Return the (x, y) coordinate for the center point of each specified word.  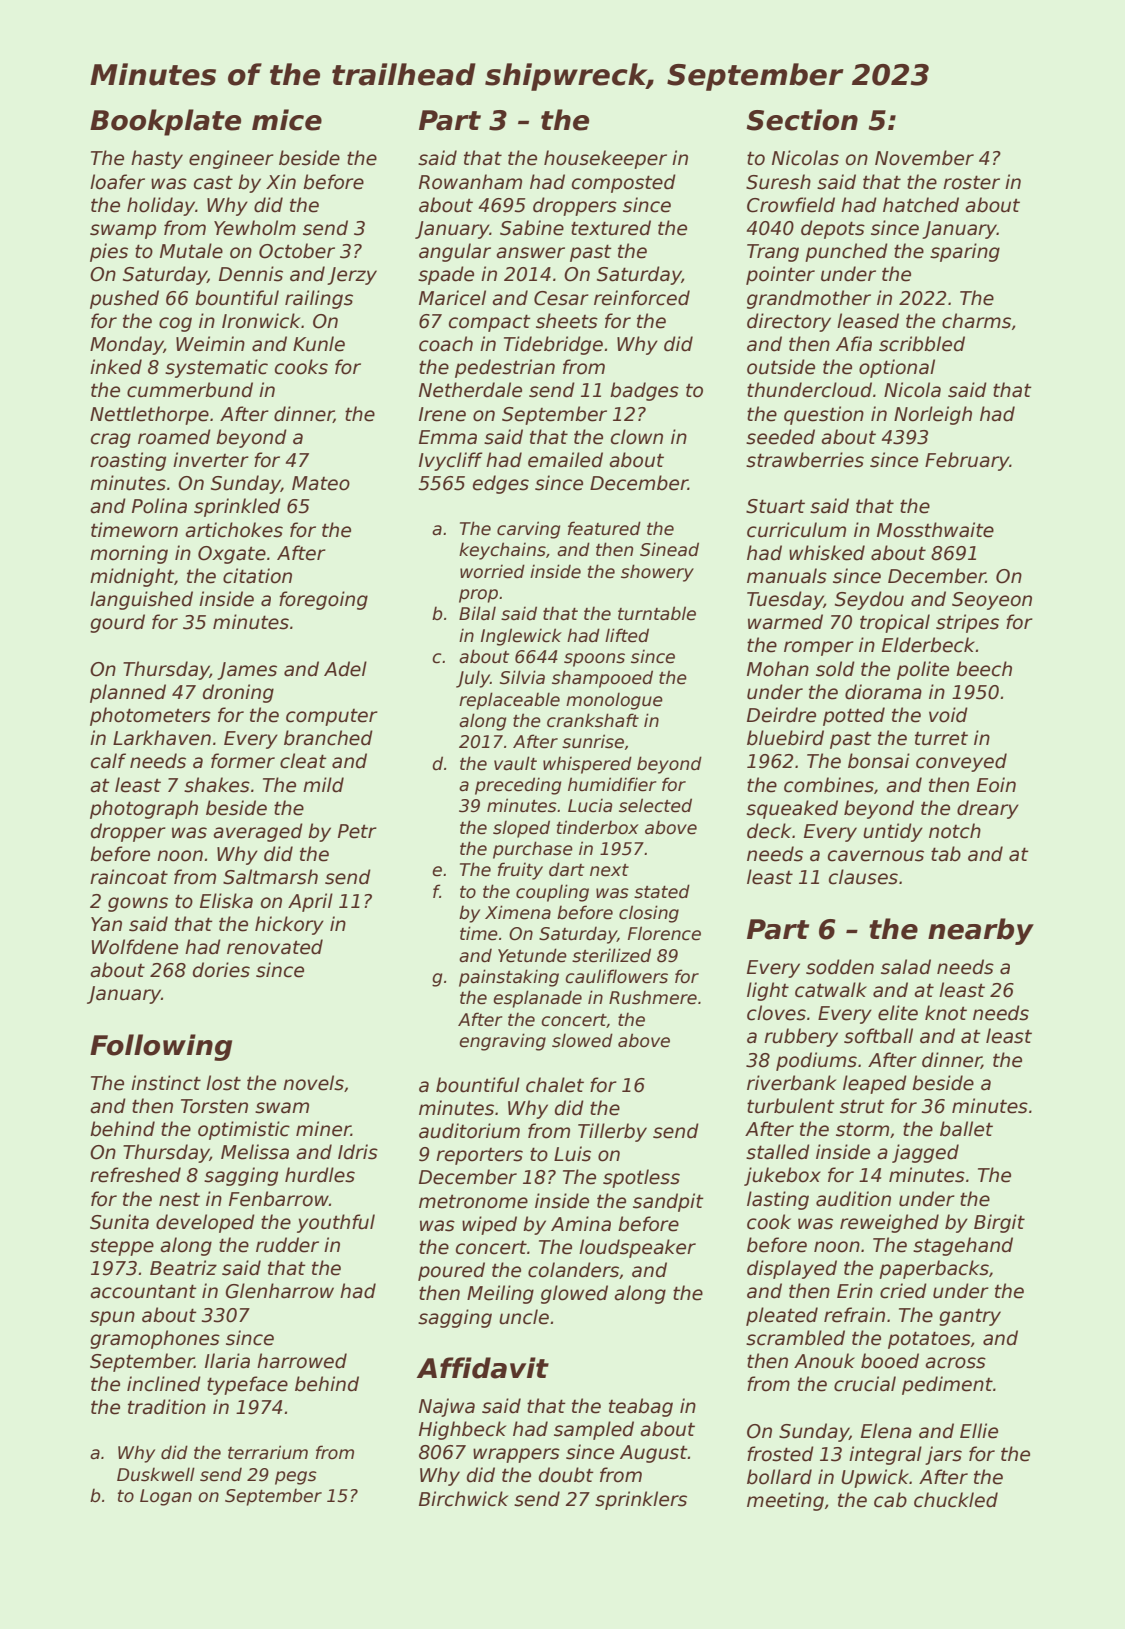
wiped (489, 1225)
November (924, 158)
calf (108, 761)
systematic (216, 368)
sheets (567, 321)
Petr (357, 831)
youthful (336, 1223)
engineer (231, 159)
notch (955, 831)
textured (611, 228)
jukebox (782, 1176)
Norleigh (933, 415)
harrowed (302, 1361)
